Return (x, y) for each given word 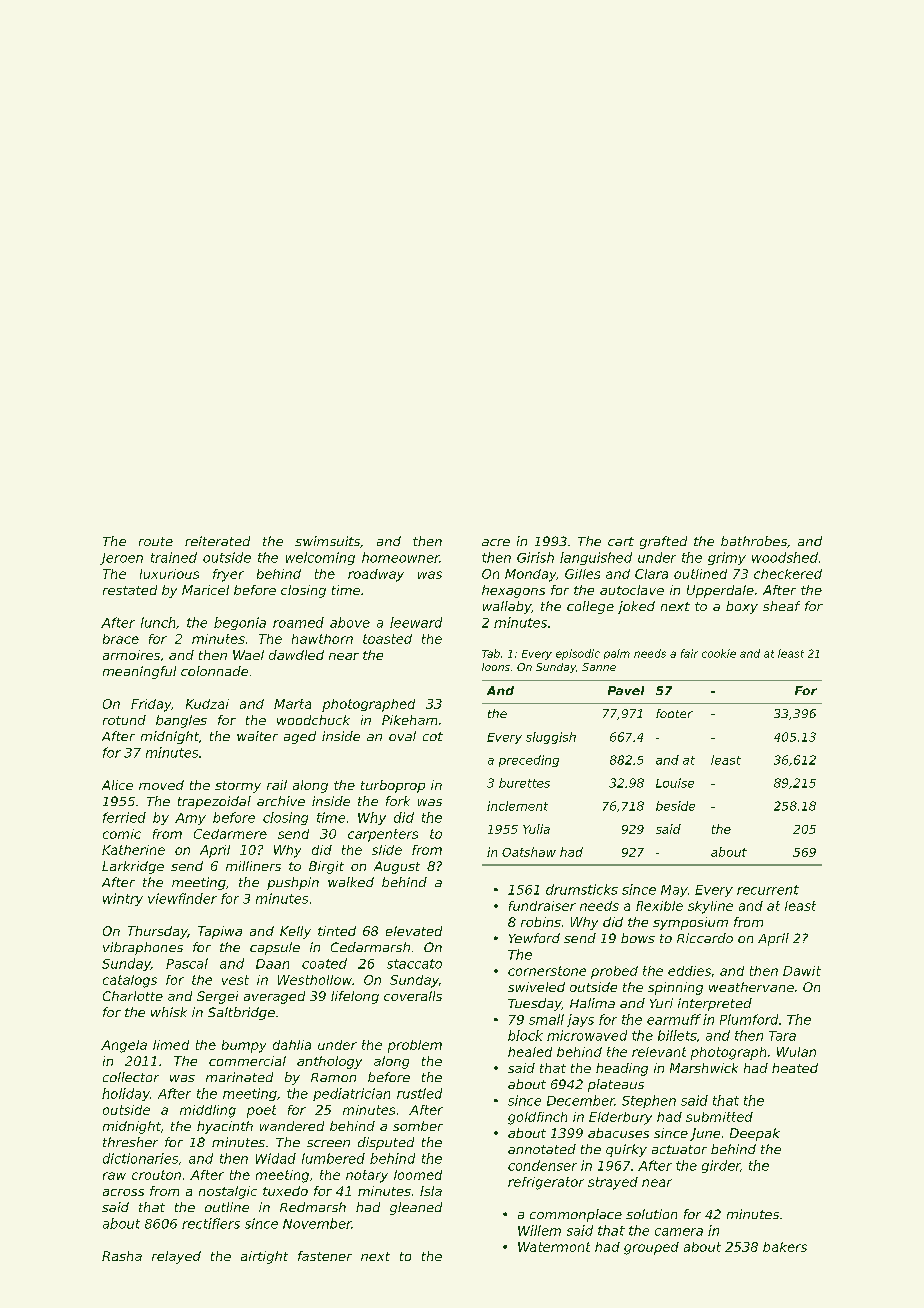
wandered (292, 1126)
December (581, 1100)
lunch (158, 622)
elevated (414, 931)
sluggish (551, 738)
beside (675, 806)
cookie (719, 653)
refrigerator (546, 1183)
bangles (181, 721)
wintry (123, 899)
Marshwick (704, 1068)
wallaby (507, 607)
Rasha (122, 1256)
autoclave (632, 590)
